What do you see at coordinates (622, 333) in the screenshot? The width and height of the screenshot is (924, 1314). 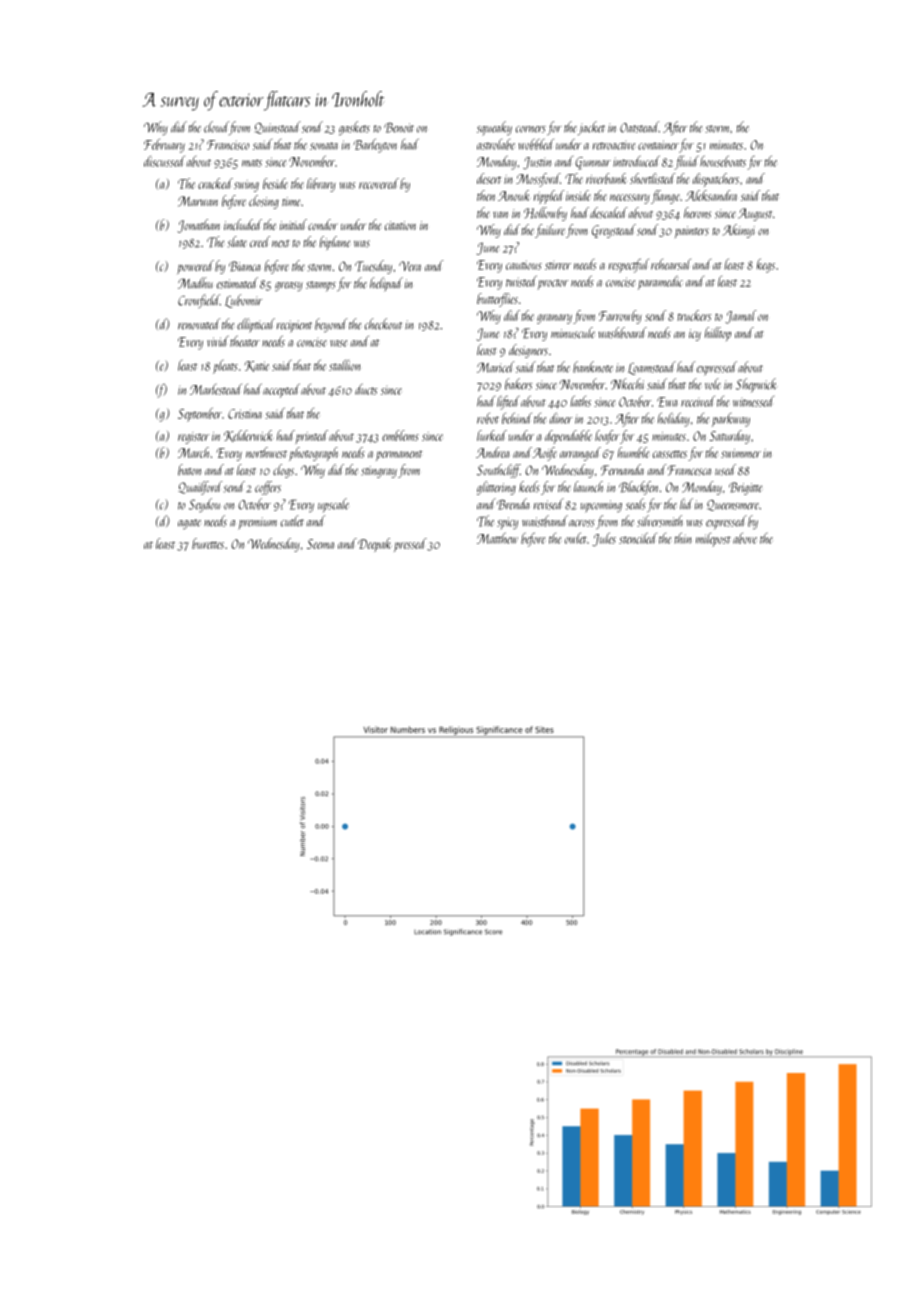 I see `washboard` at bounding box center [622, 333].
